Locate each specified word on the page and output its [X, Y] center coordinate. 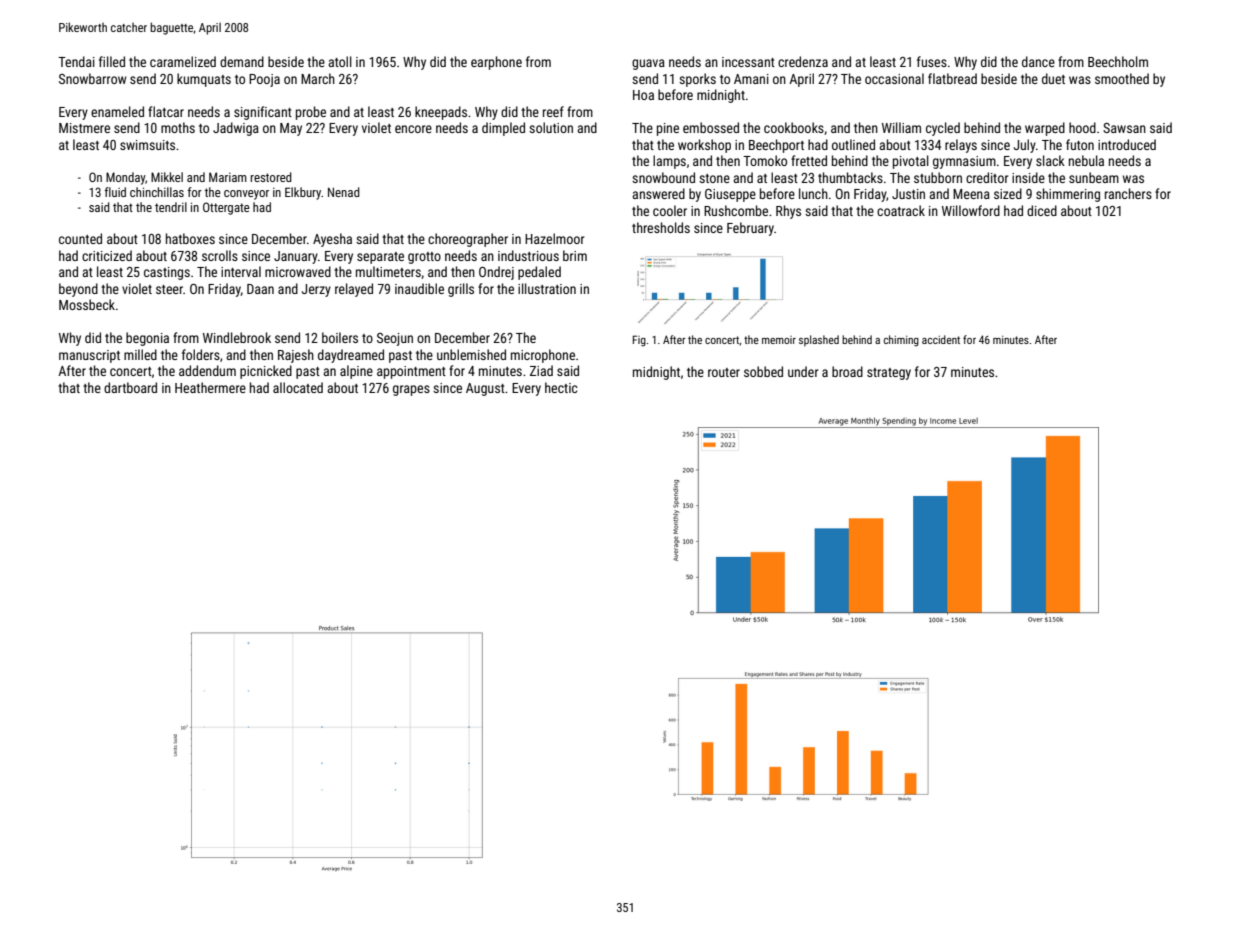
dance [1038, 61]
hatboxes [190, 238]
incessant [748, 62]
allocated [298, 387]
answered [658, 193]
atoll [340, 61]
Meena [971, 194]
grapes [411, 390]
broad [847, 371]
